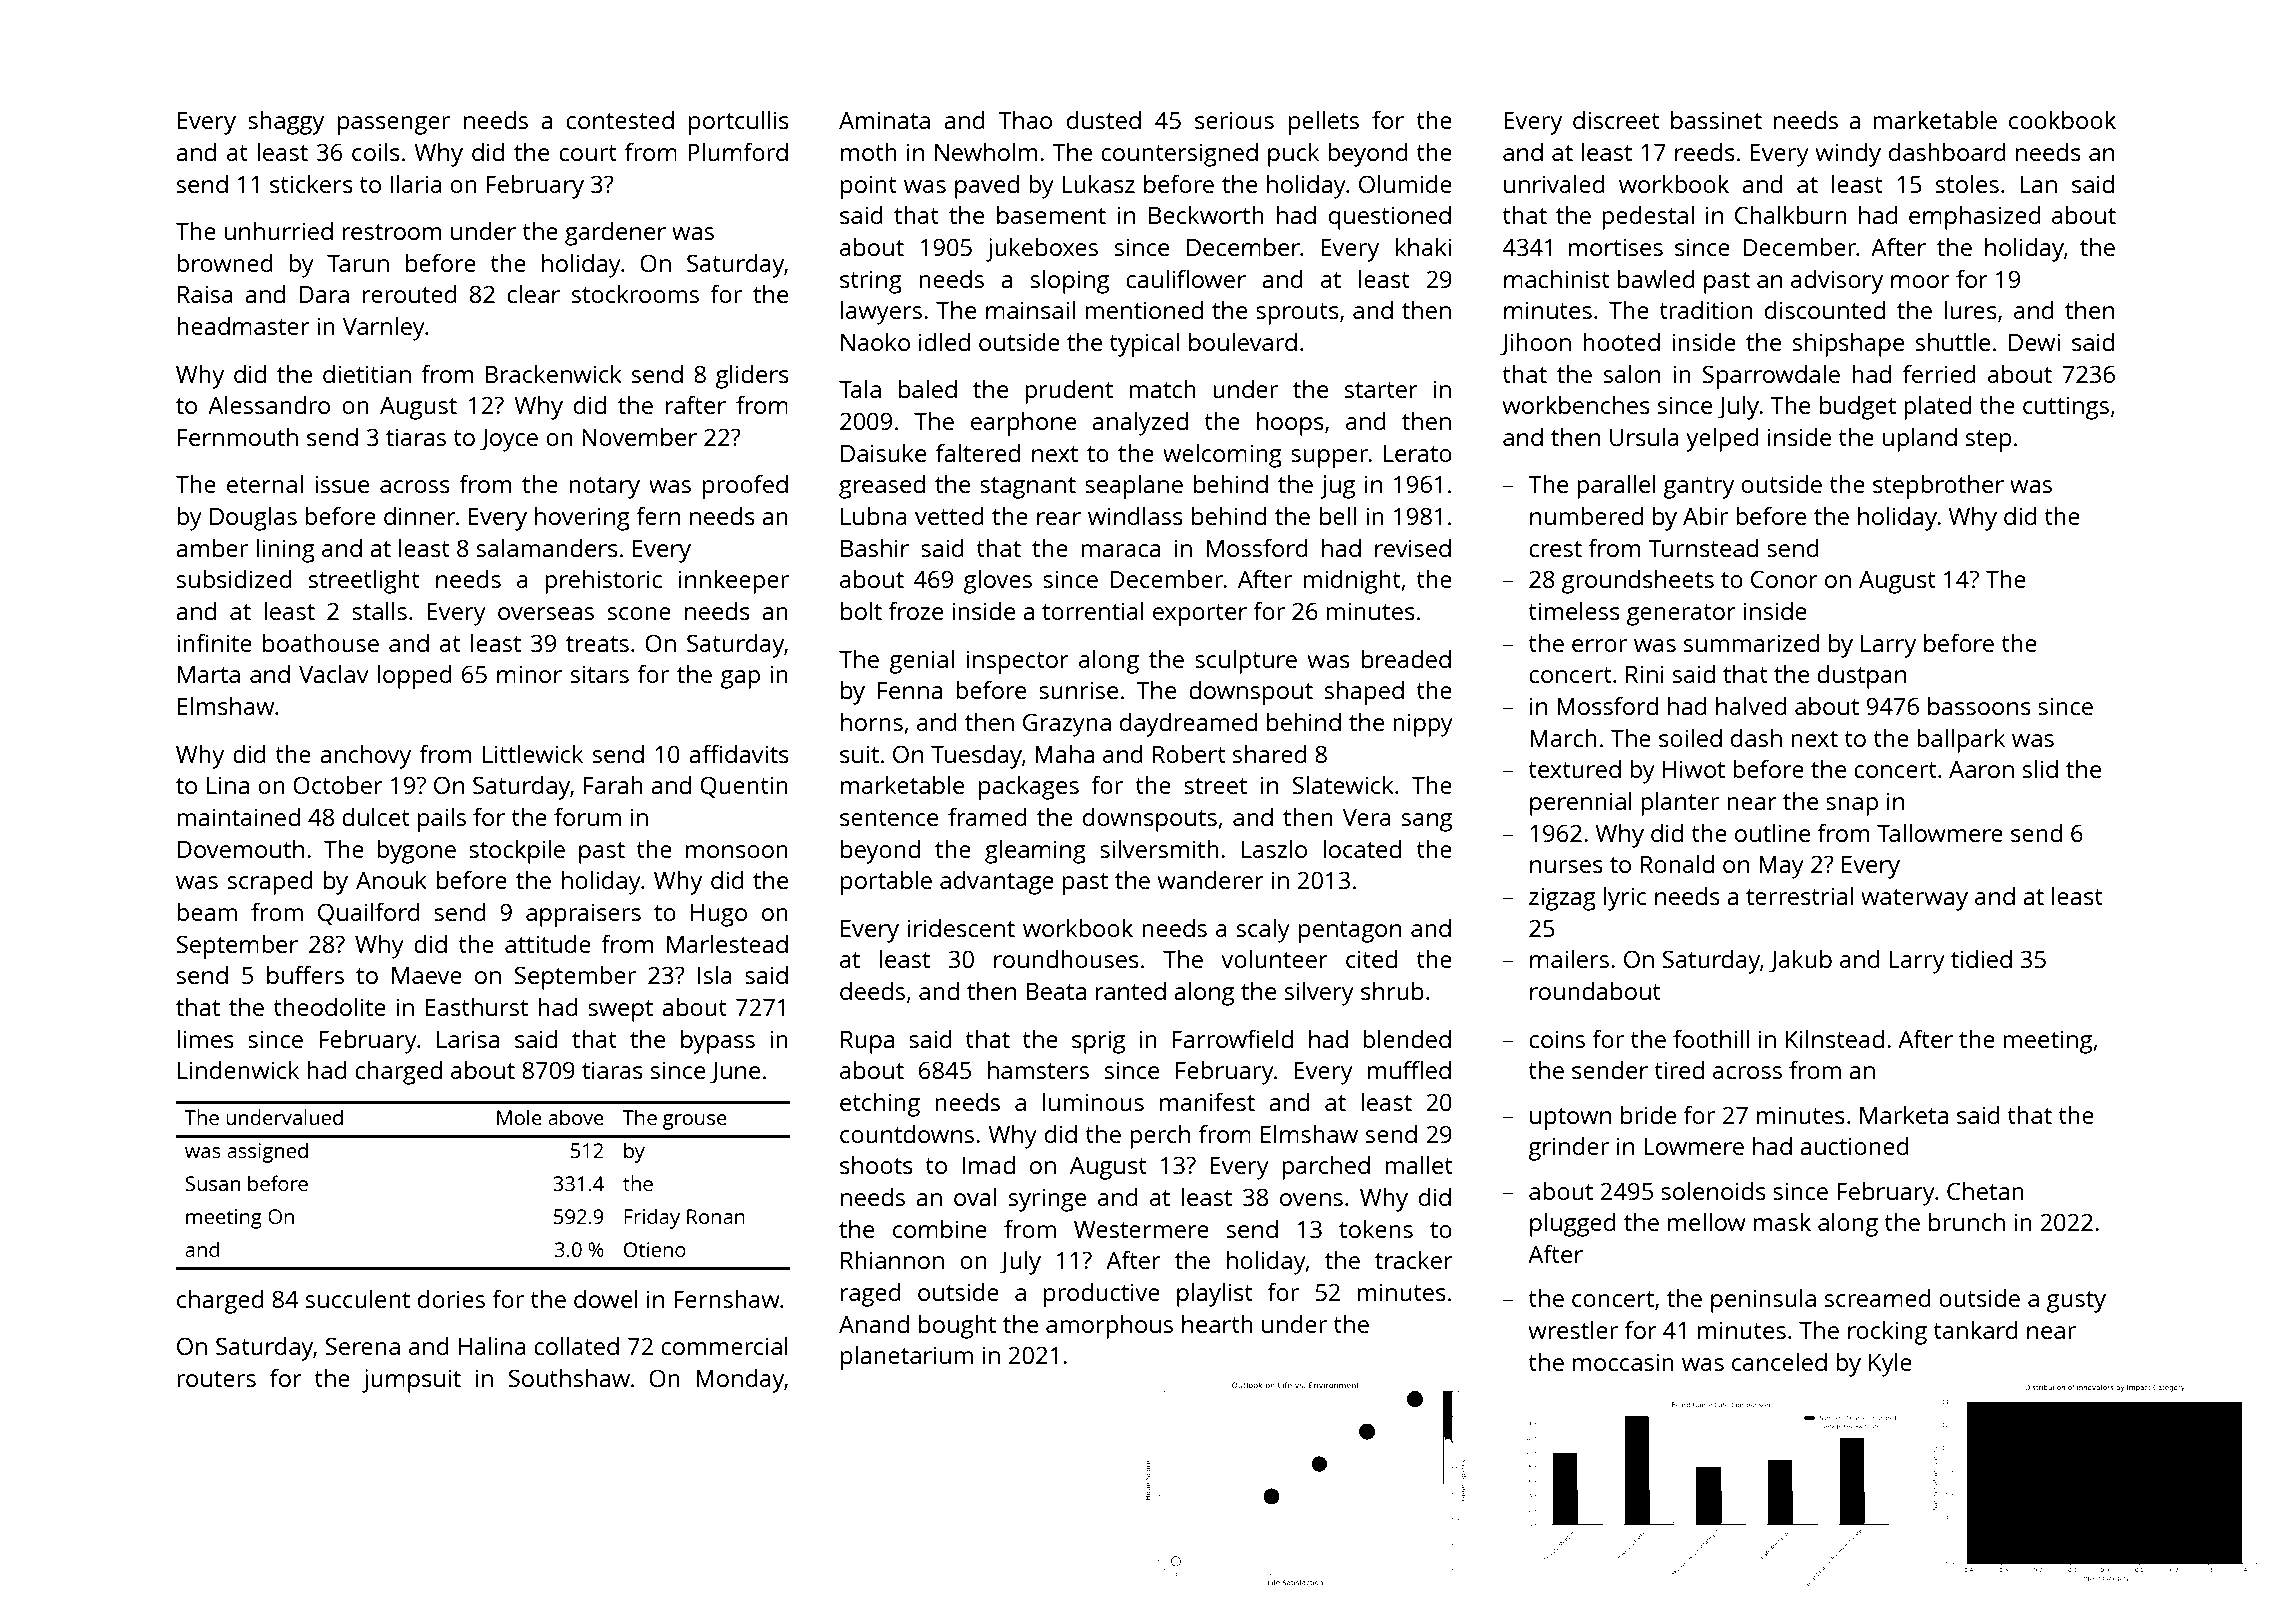 Image resolution: width=2292 pixels, height=1620 pixels. What do you see at coordinates (286, 122) in the screenshot?
I see `shaggy` at bounding box center [286, 122].
